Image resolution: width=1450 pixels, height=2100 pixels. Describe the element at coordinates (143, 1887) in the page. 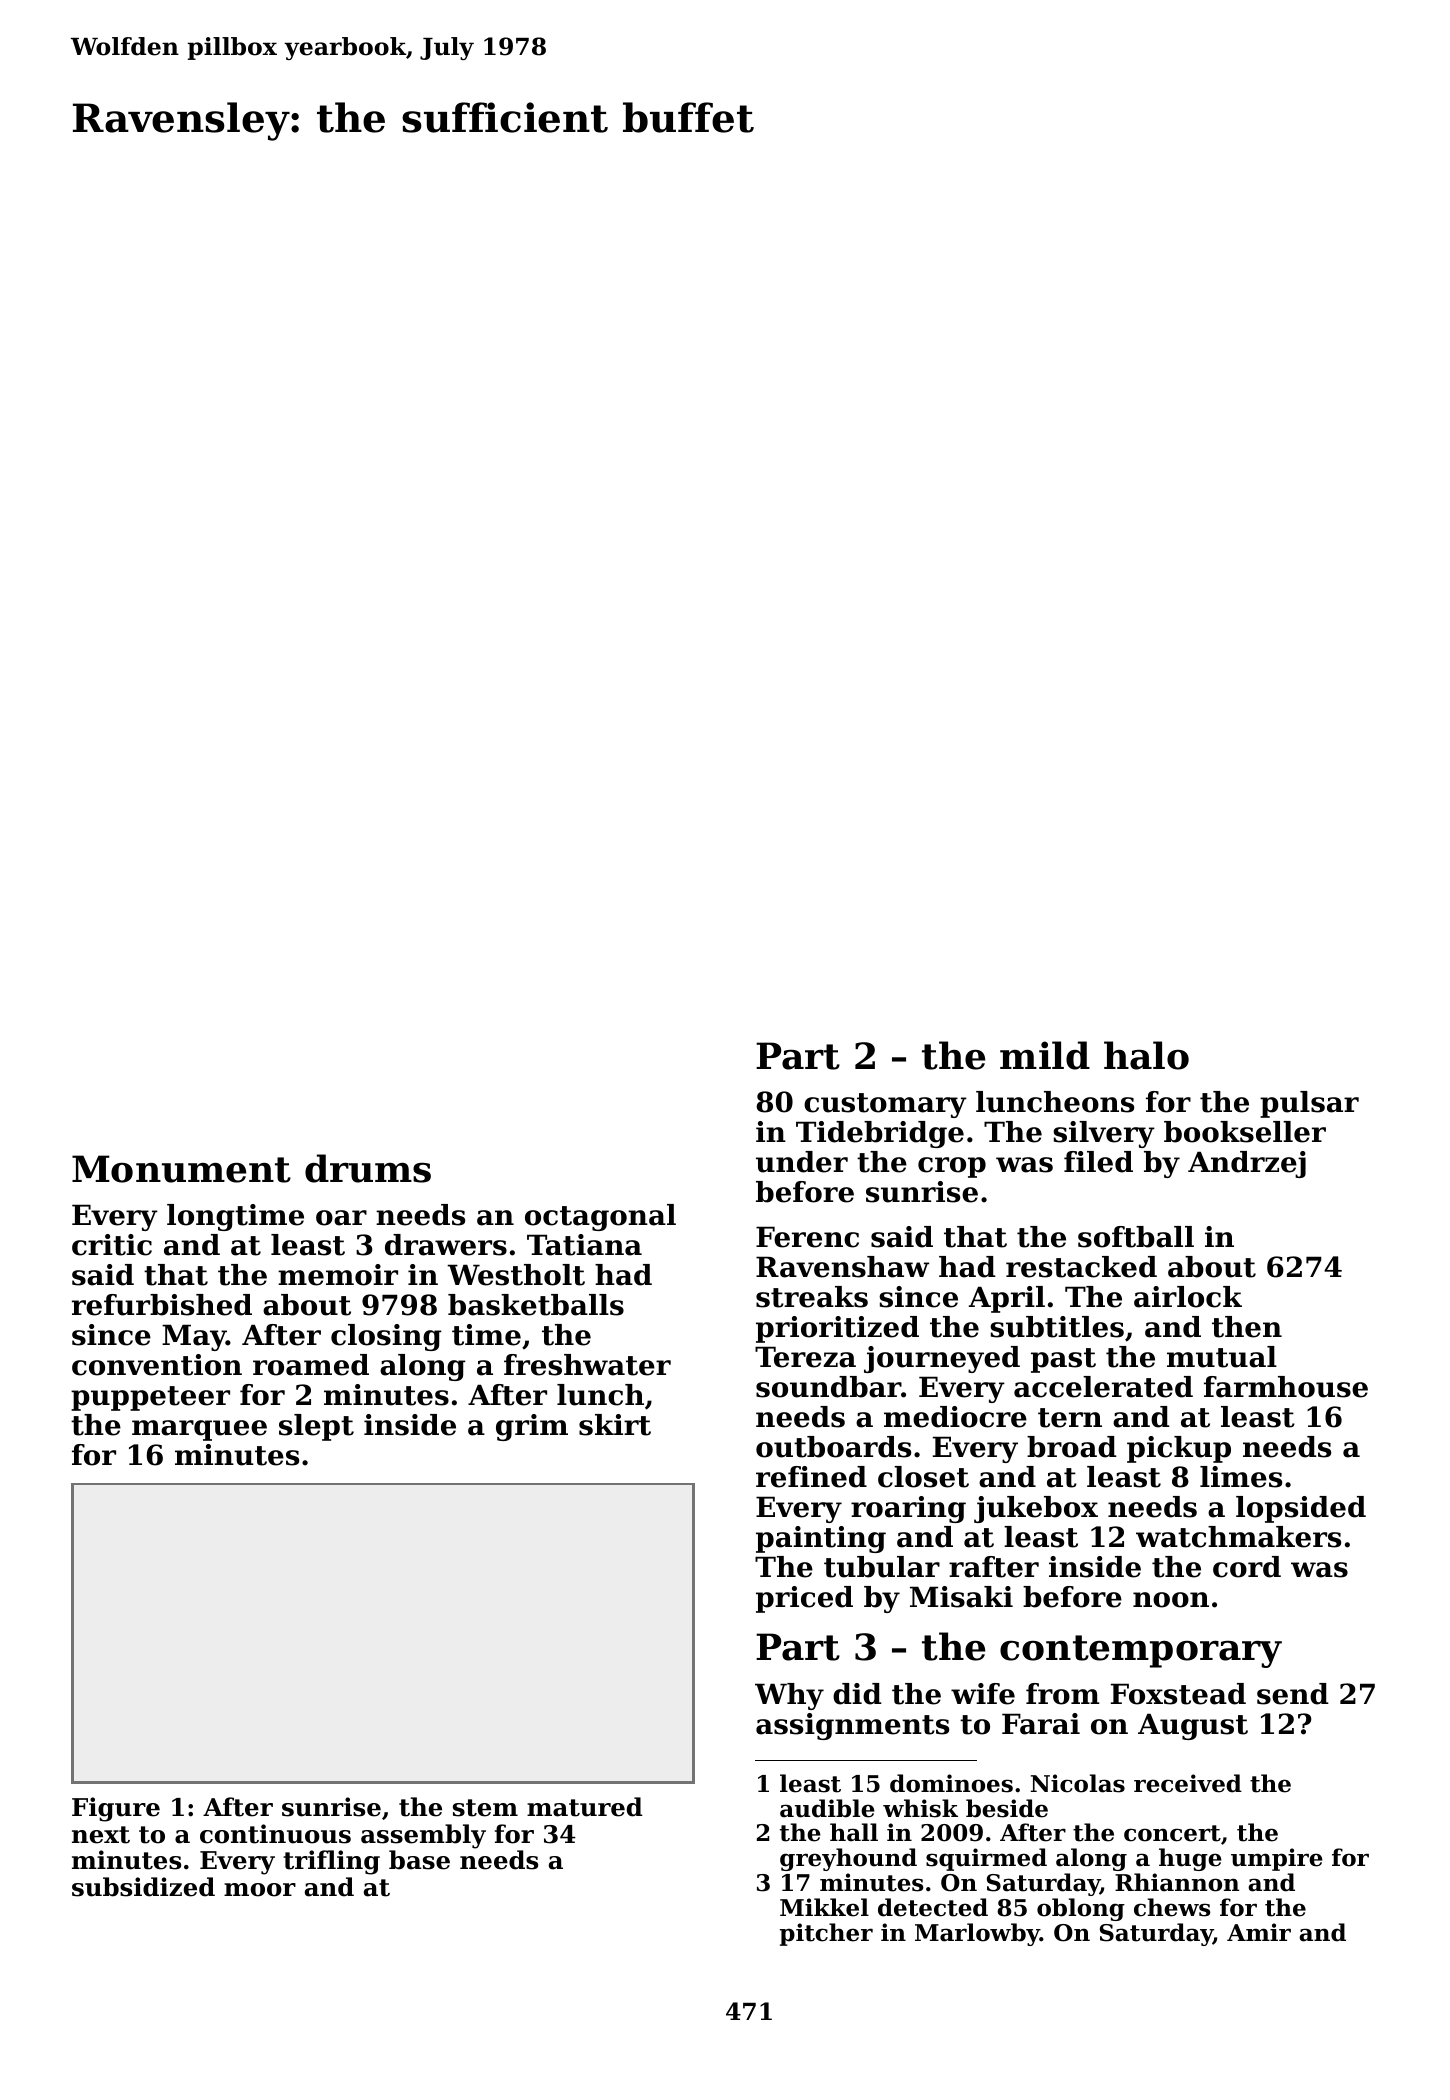

I see `subsidized` at that location.
